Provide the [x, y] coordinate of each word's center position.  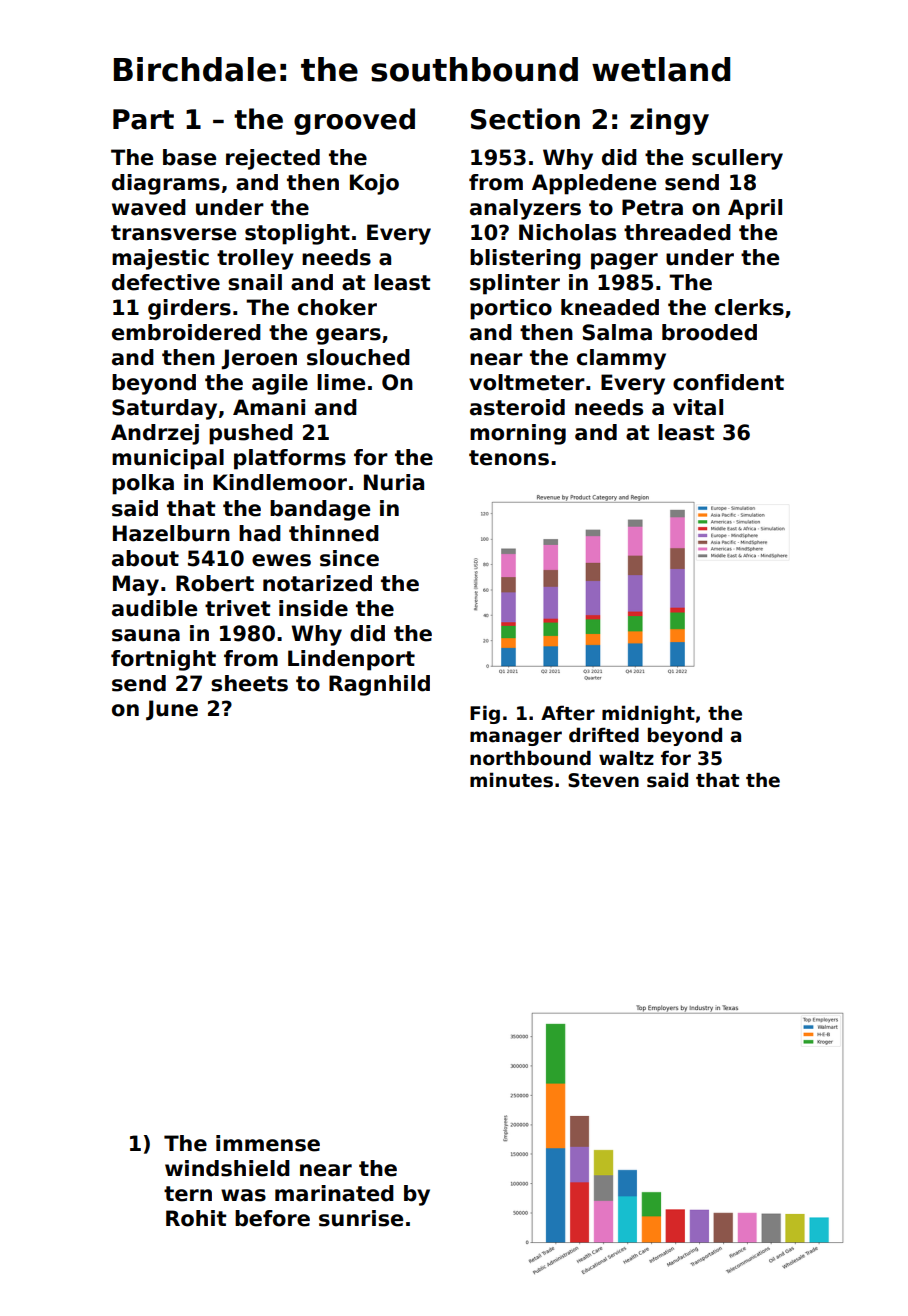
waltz [626, 758]
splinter [515, 284]
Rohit [196, 1218]
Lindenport [351, 660]
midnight [648, 714]
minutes [511, 780]
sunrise [361, 1218]
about [145, 558]
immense [268, 1143]
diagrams [166, 184]
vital [698, 407]
